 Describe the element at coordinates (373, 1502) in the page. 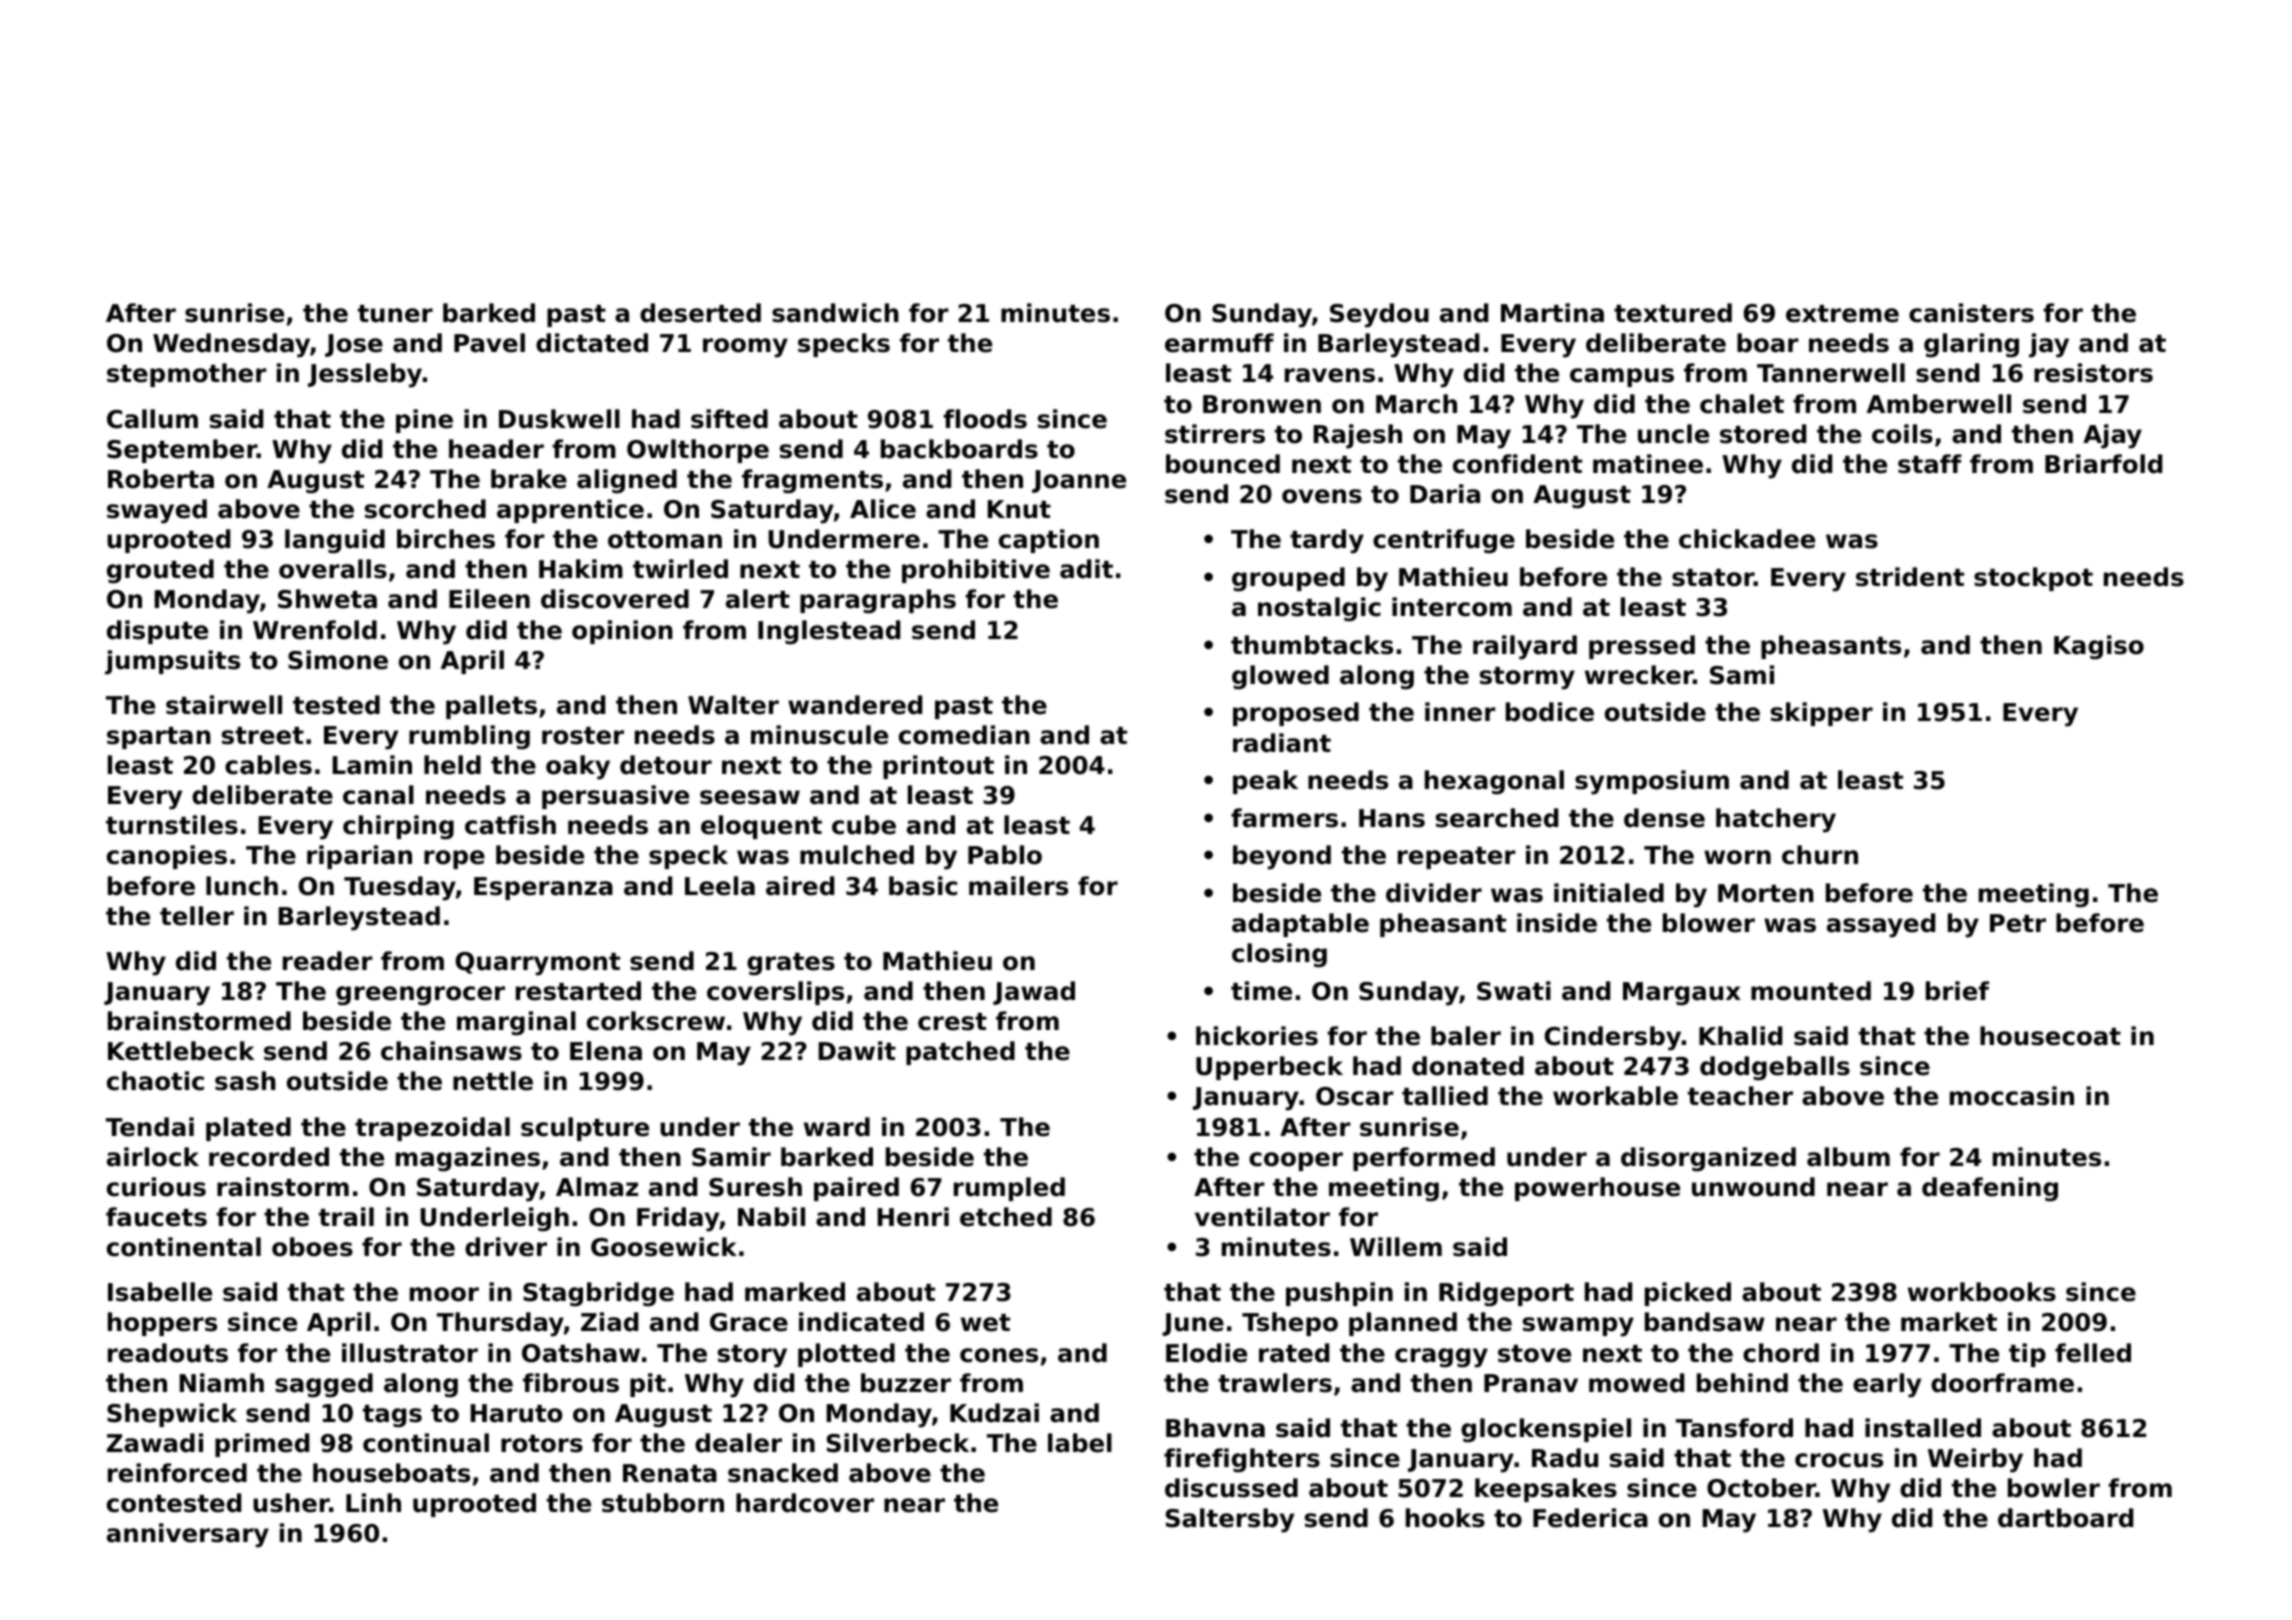

I see `Linh` at that location.
